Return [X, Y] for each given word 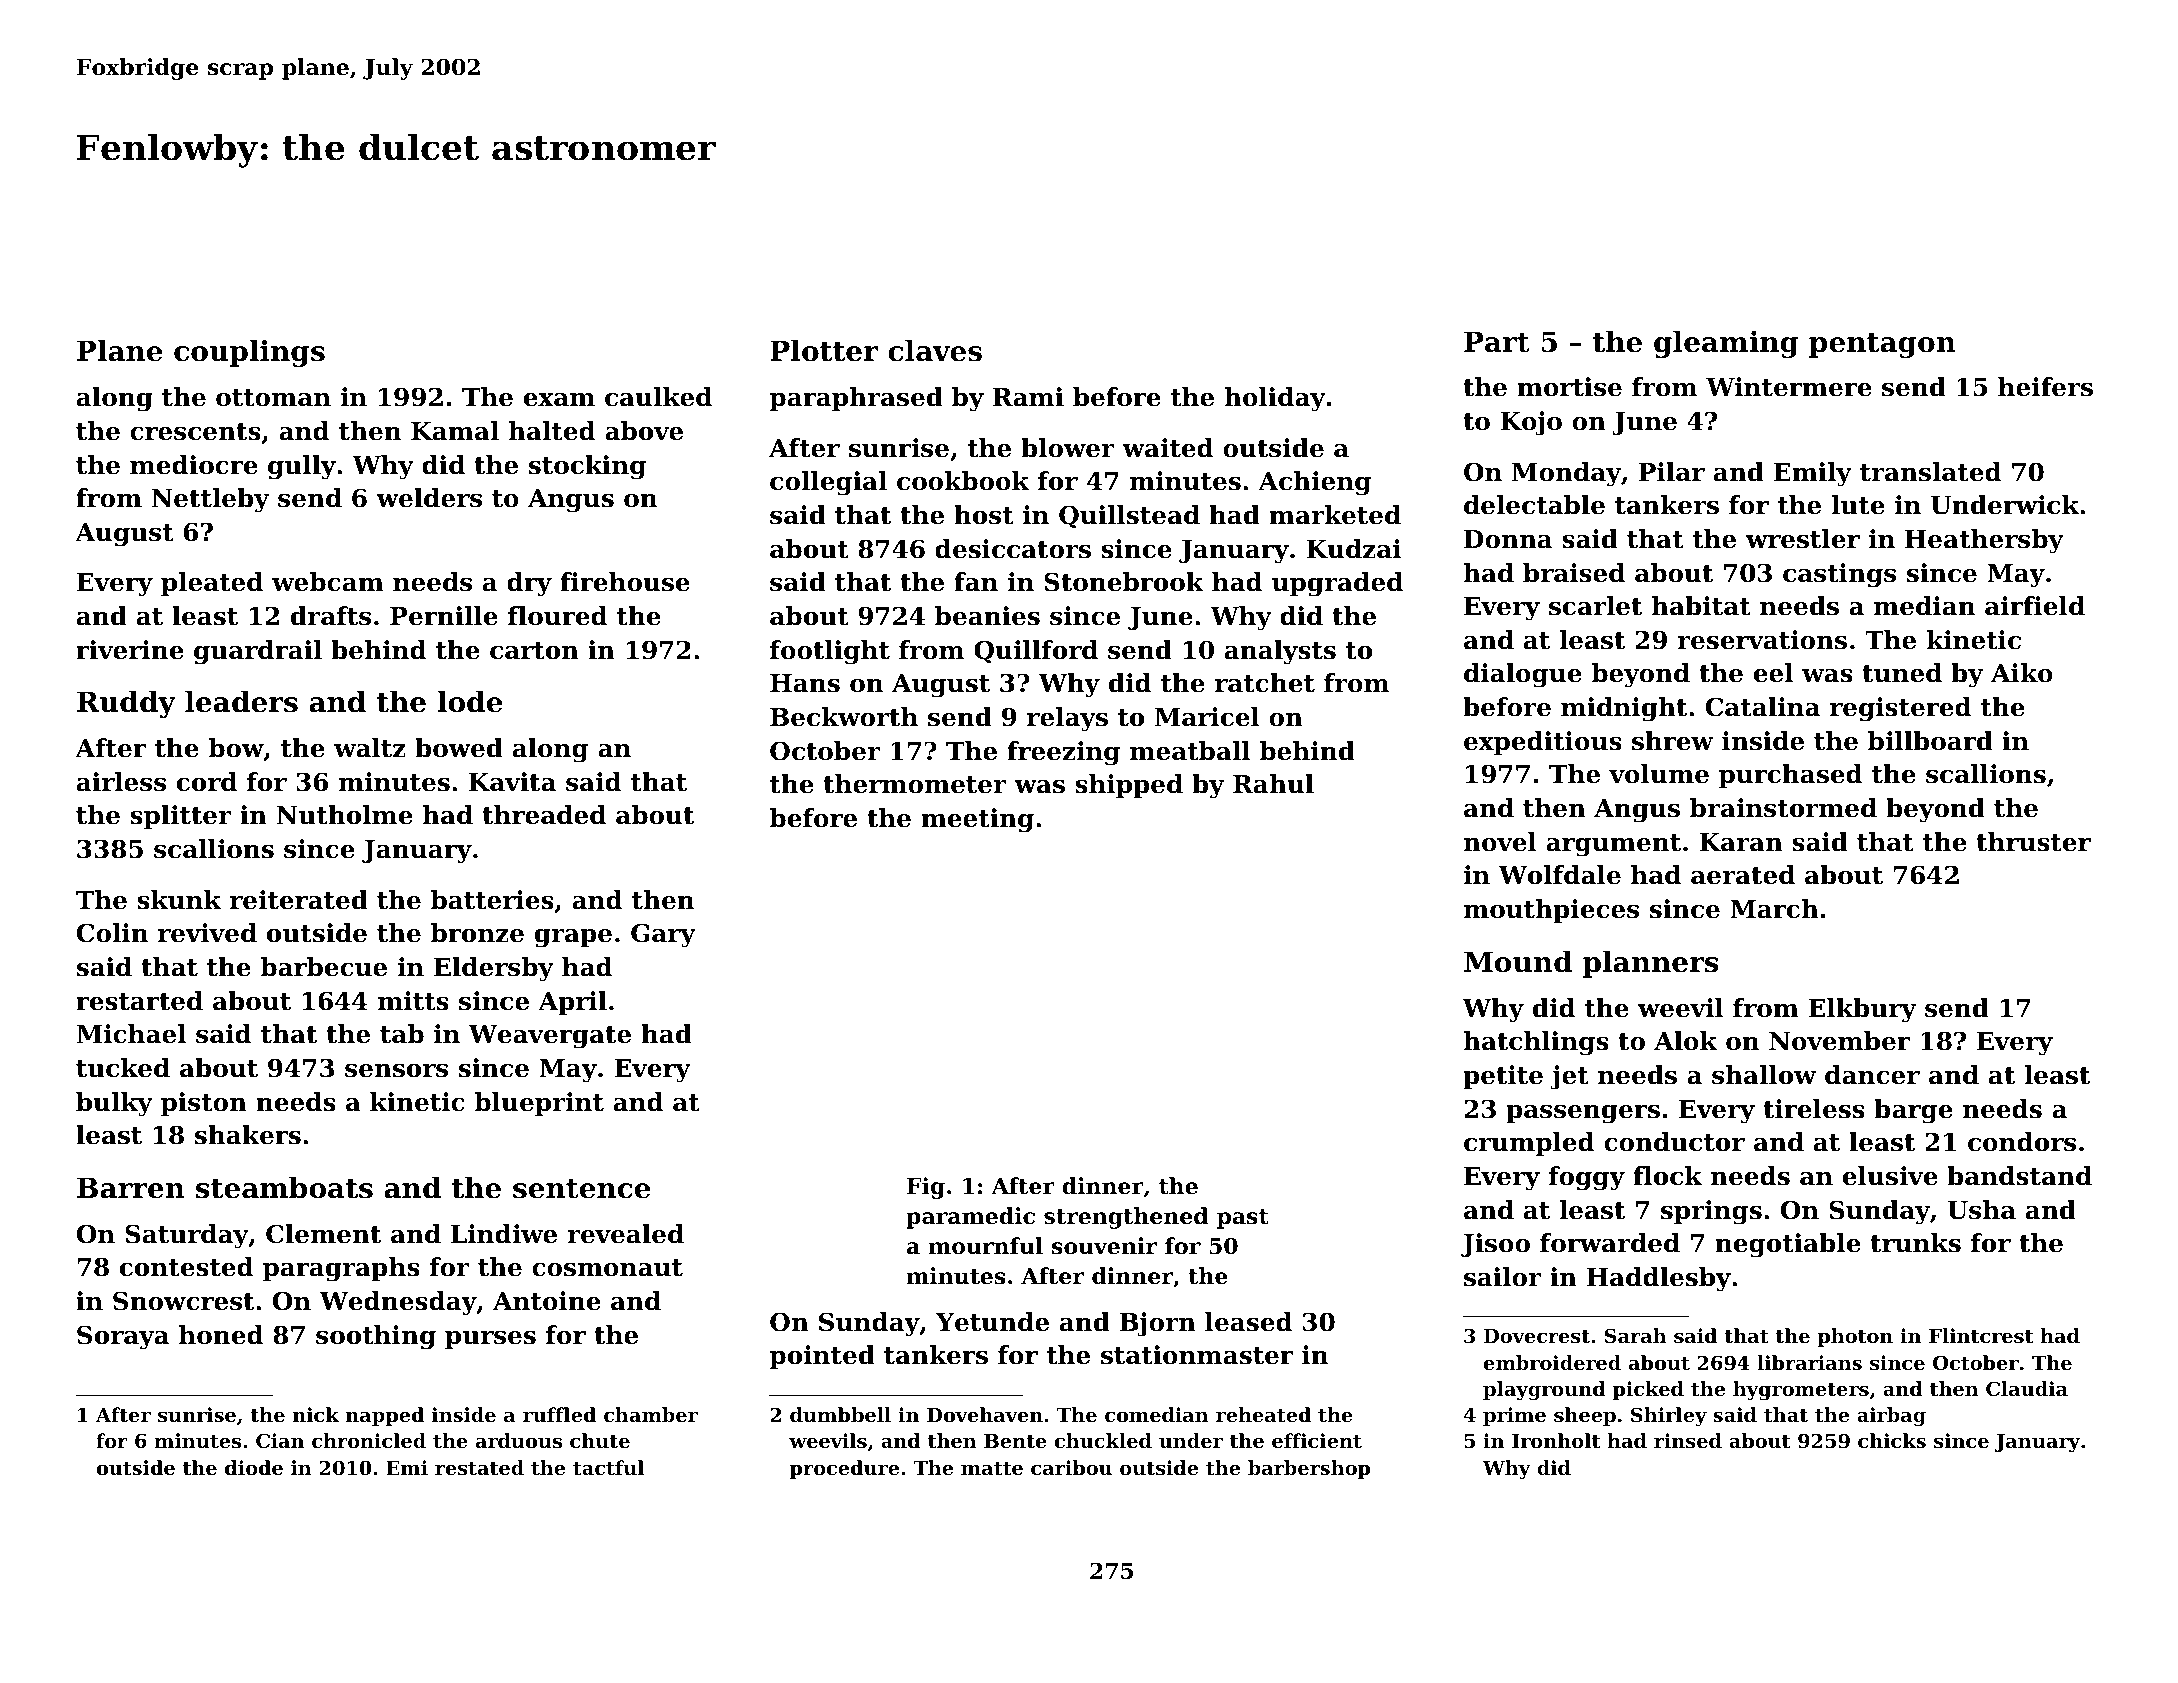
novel [1500, 842]
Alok [1685, 1041]
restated [479, 1468]
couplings [249, 353]
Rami [1028, 397]
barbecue [324, 967]
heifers [2045, 387]
